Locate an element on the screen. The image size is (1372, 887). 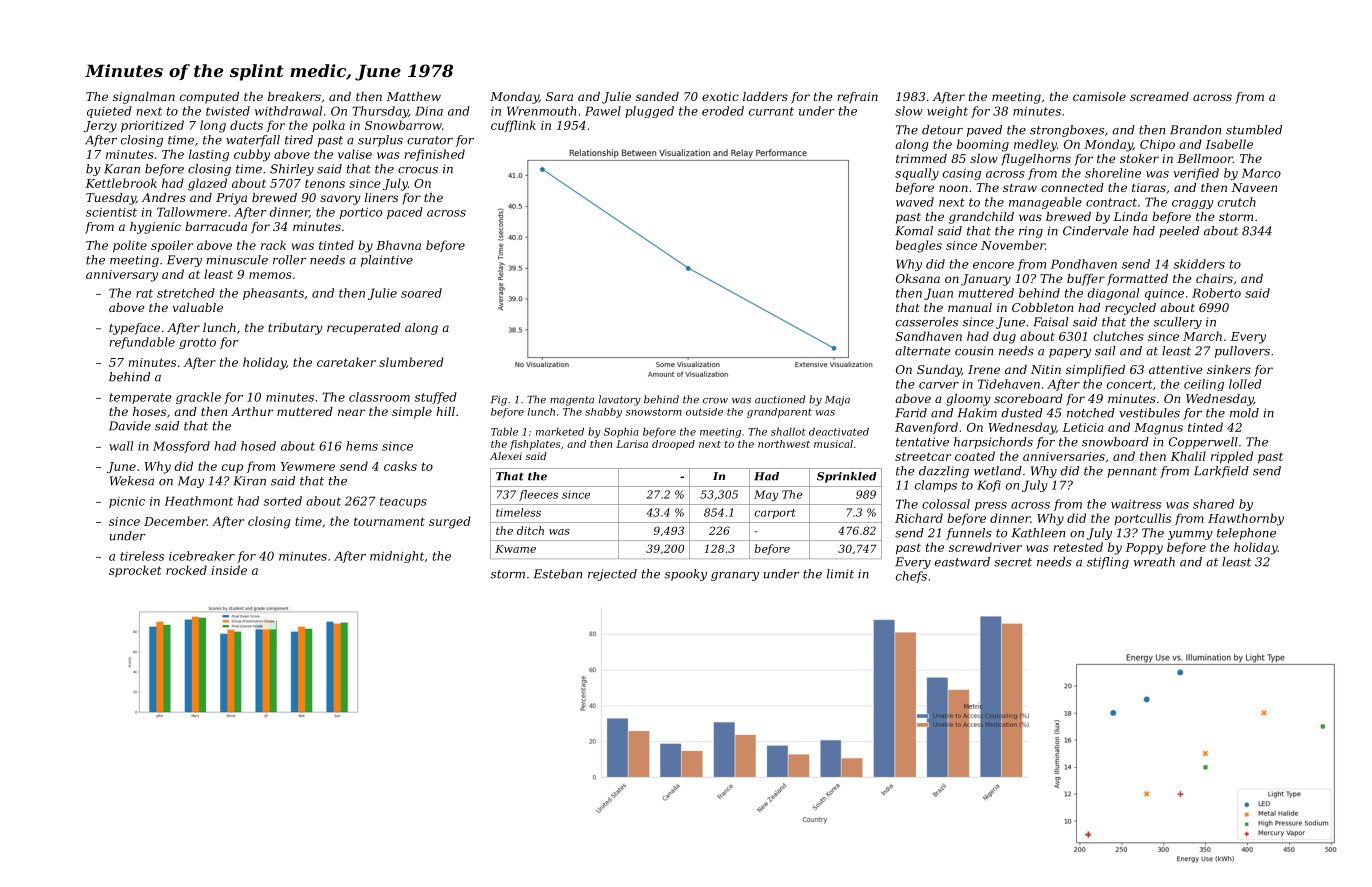
camisole is located at coordinates (1099, 96).
